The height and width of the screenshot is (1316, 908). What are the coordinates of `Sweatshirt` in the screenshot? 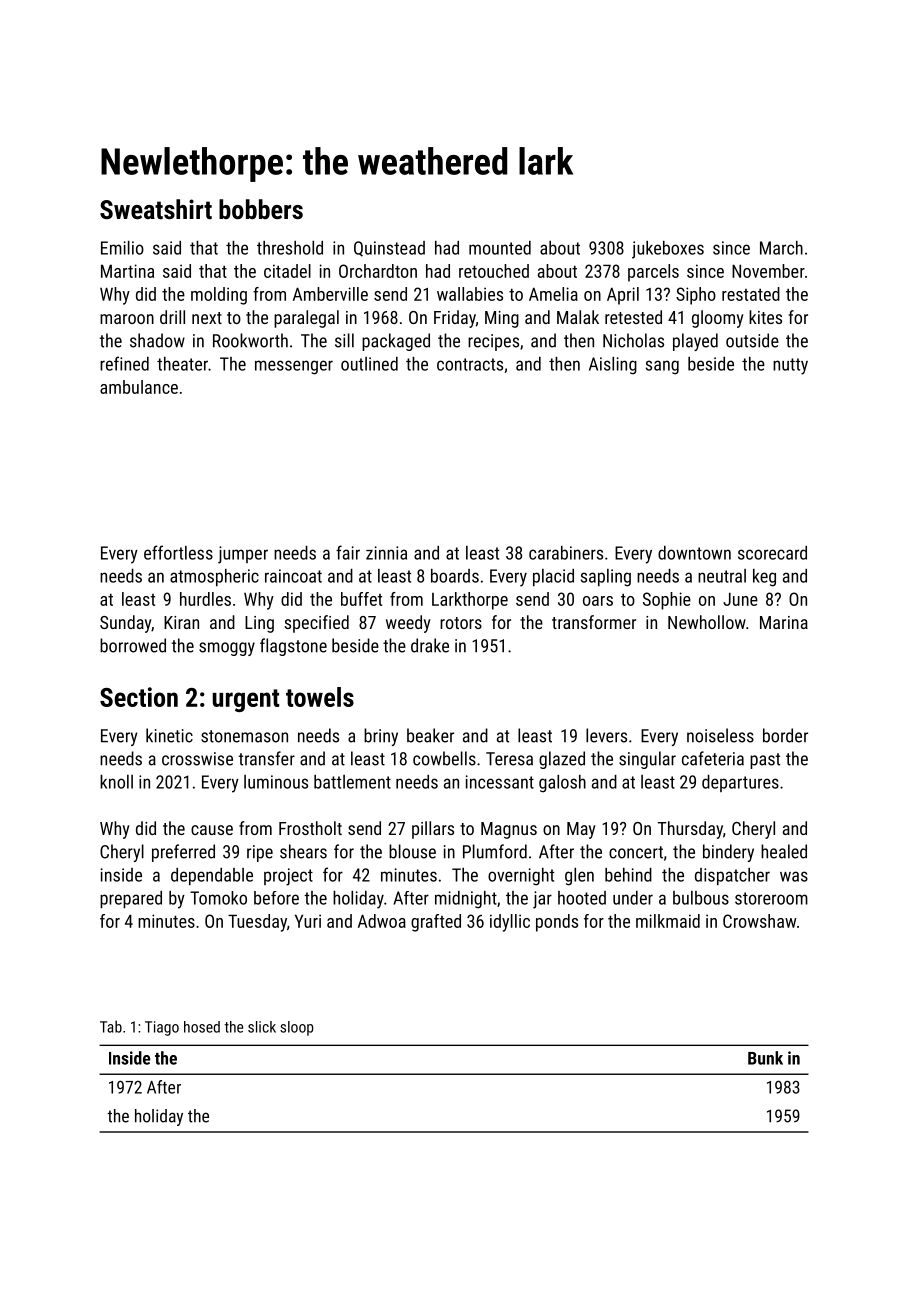 It's located at (156, 209).
